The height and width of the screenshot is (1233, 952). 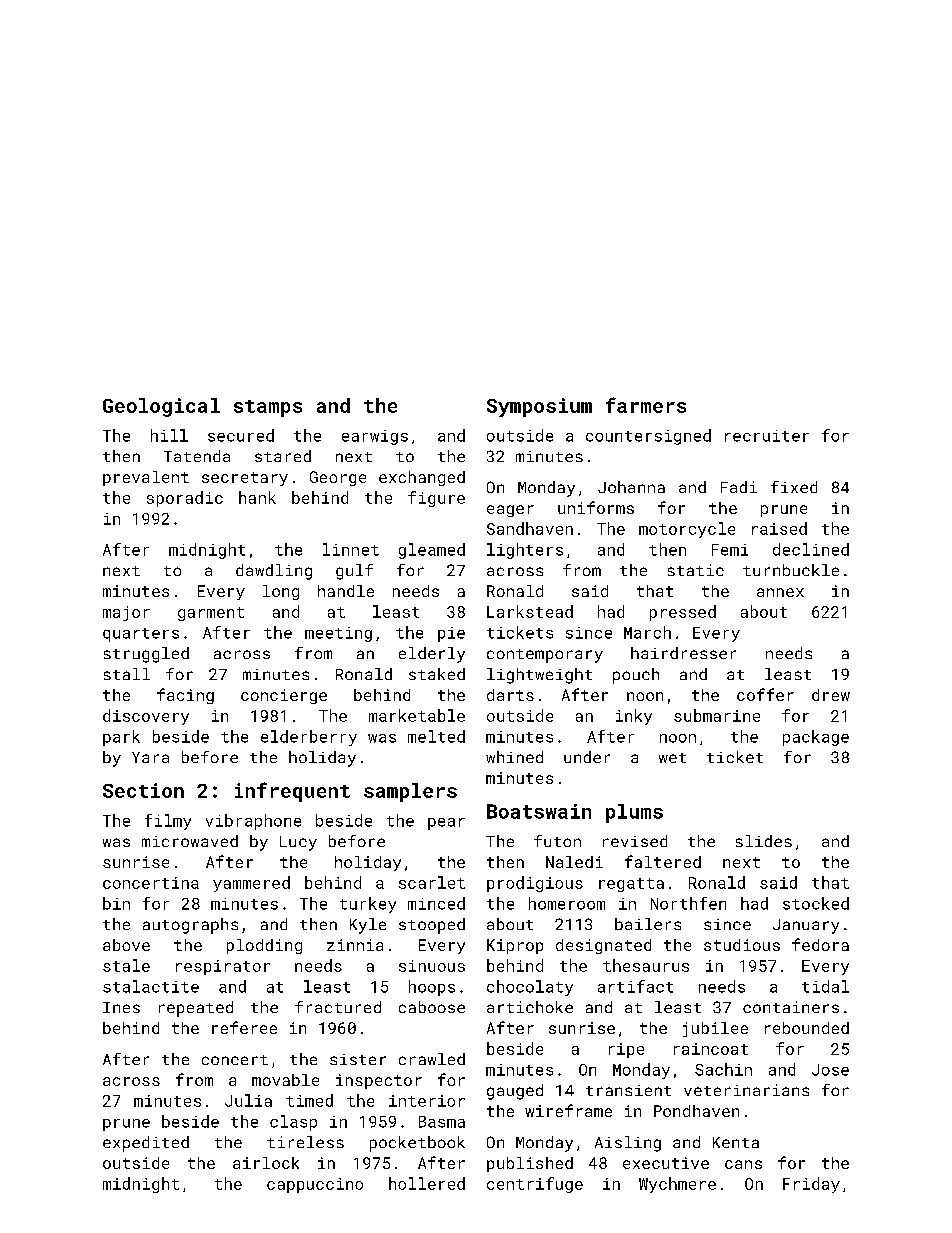 What do you see at coordinates (264, 946) in the screenshot?
I see `plodding` at bounding box center [264, 946].
